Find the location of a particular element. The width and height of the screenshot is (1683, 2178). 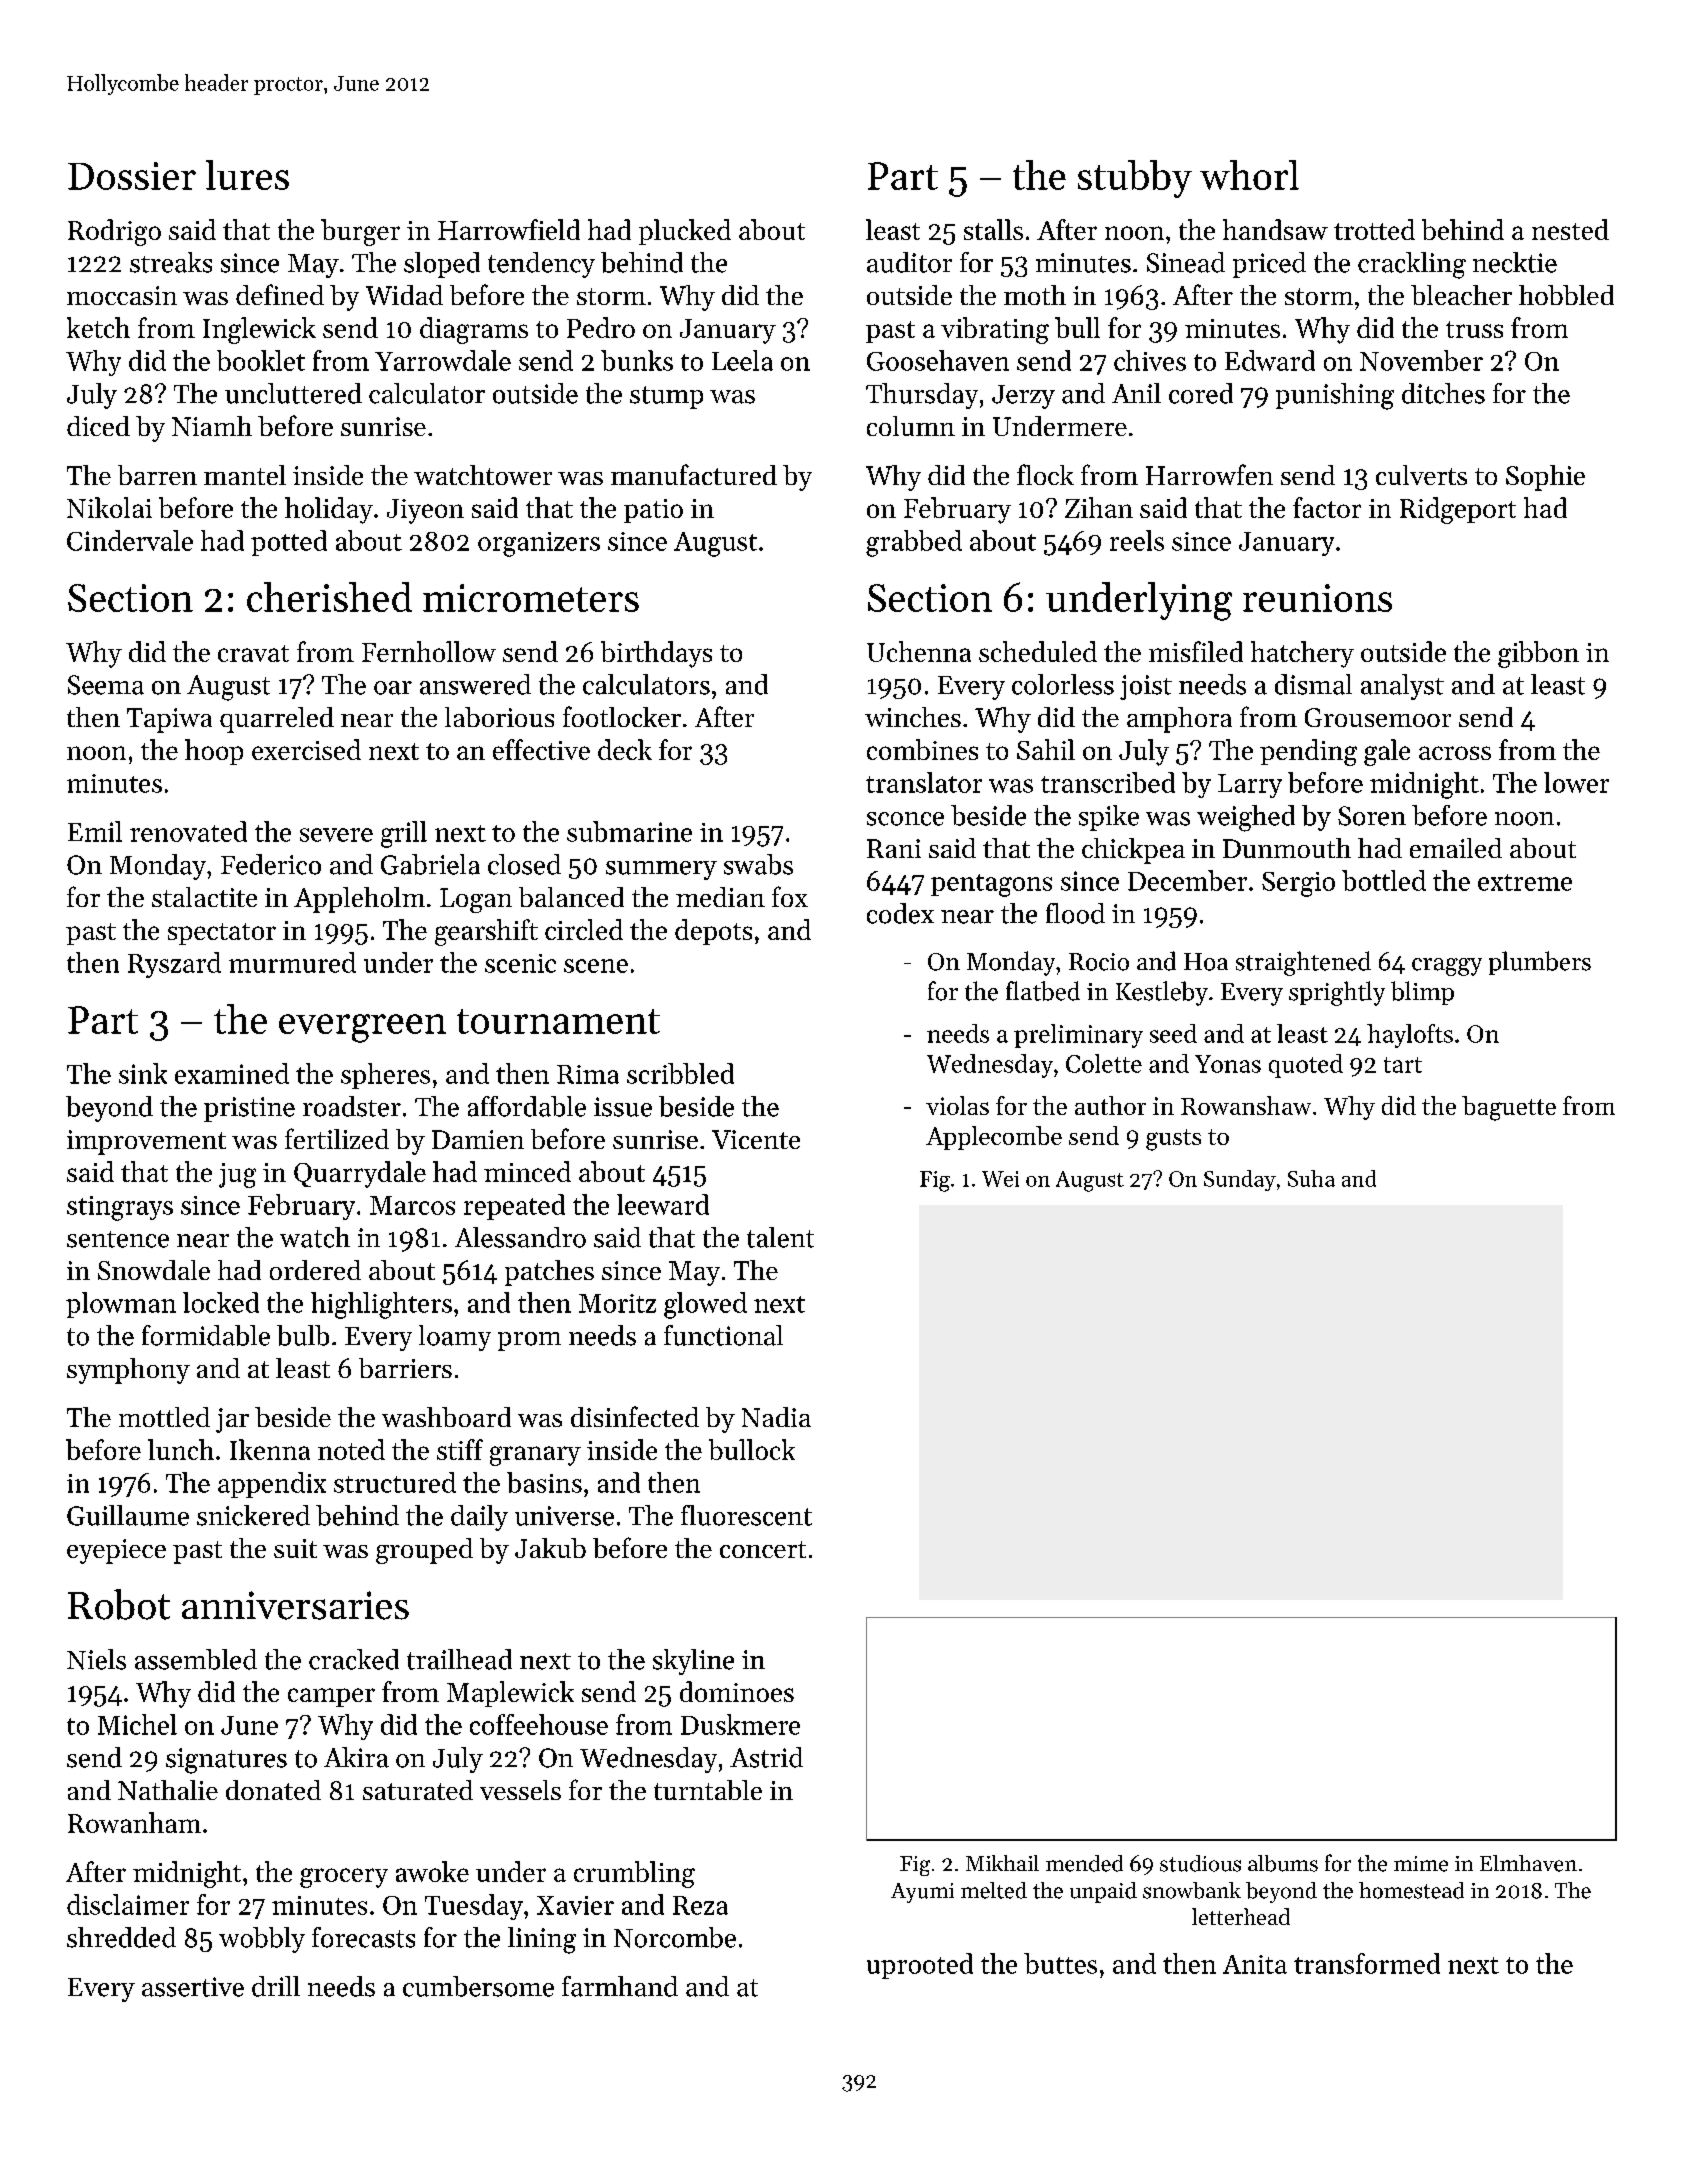

drill is located at coordinates (276, 1986).
